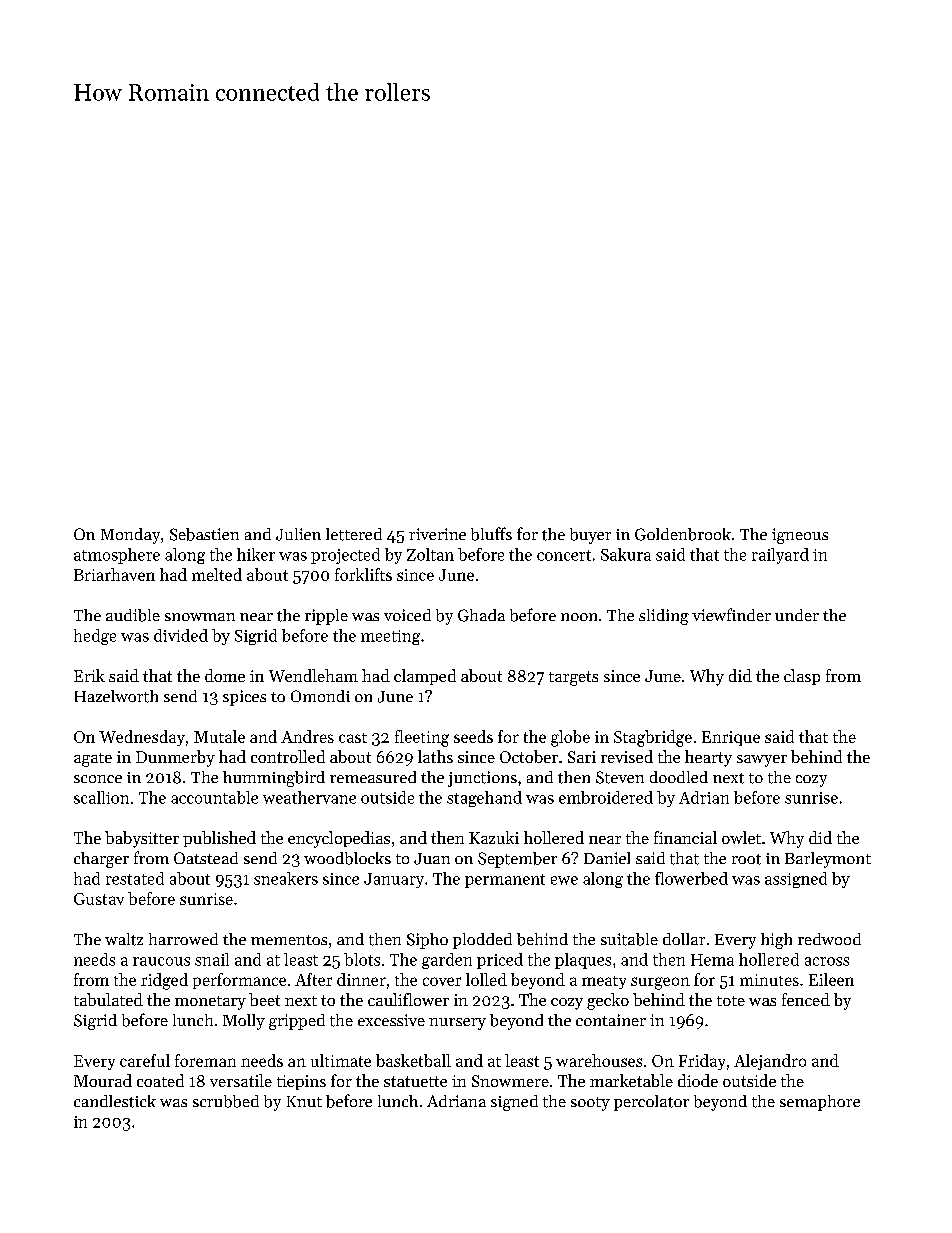  I want to click on waltz, so click(124, 939).
